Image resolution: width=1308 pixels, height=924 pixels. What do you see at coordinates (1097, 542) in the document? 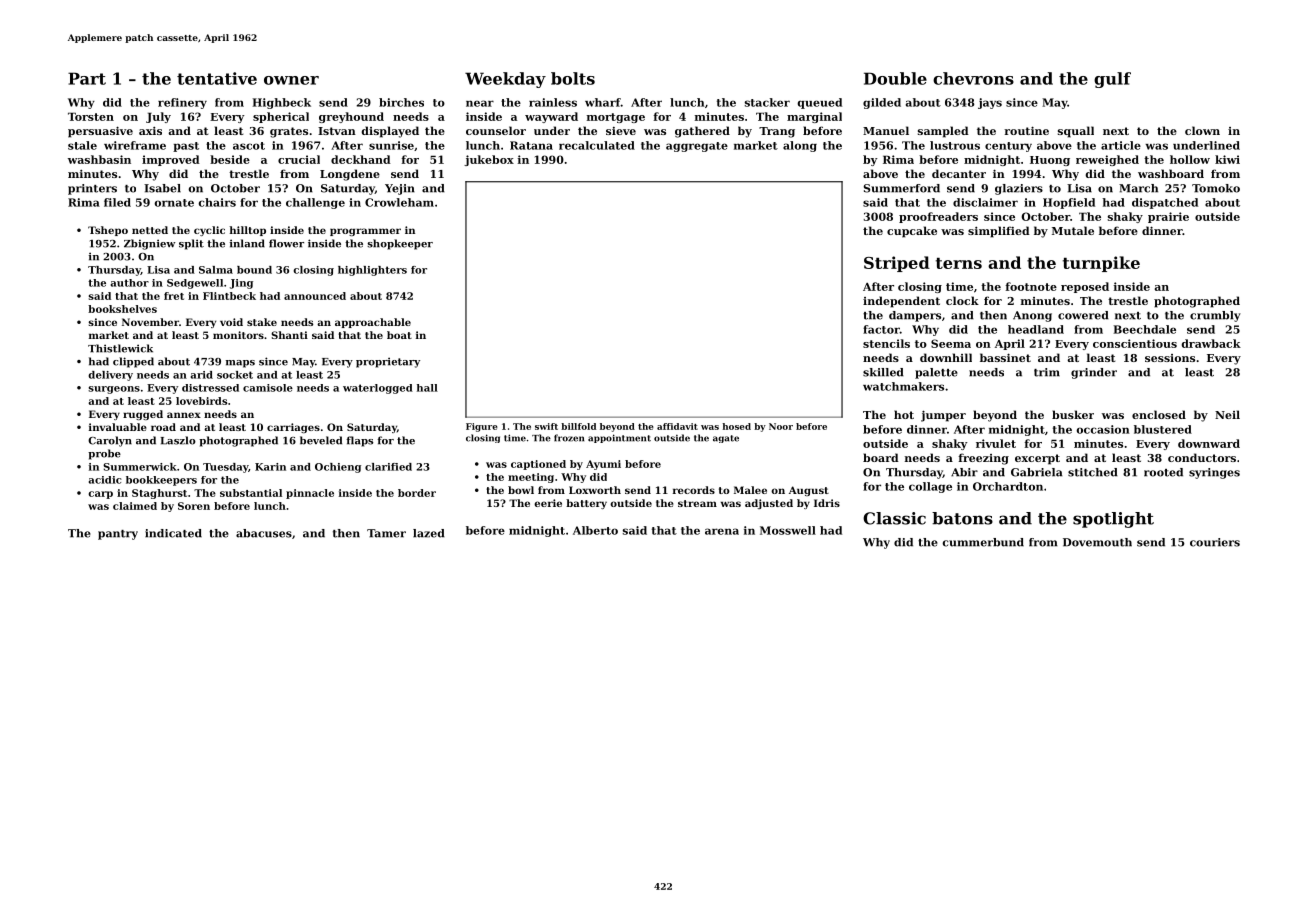
I see `Dovemouth` at bounding box center [1097, 542].
